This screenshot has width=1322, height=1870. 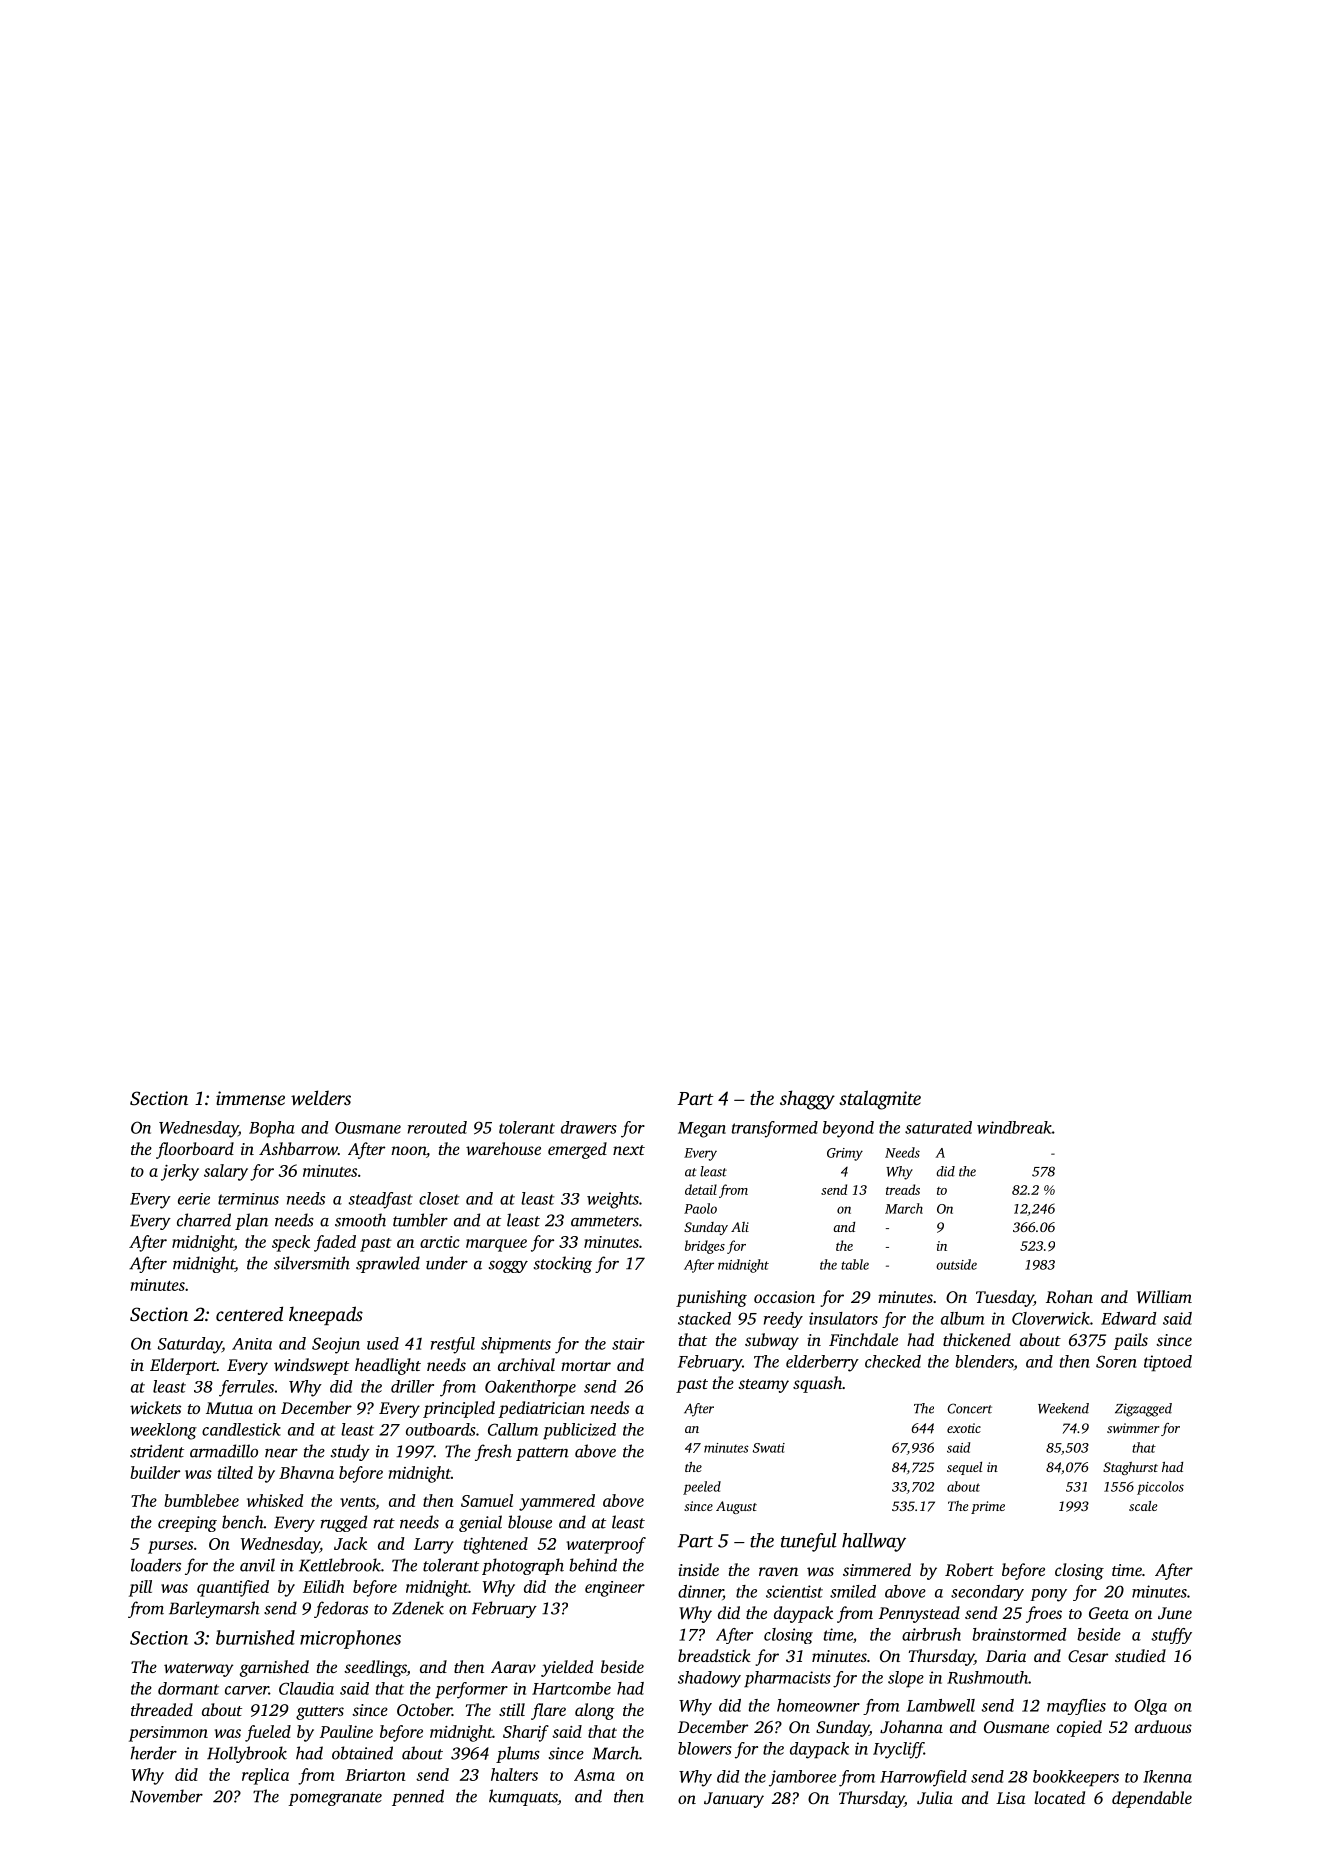 I want to click on vents, so click(x=357, y=1502).
